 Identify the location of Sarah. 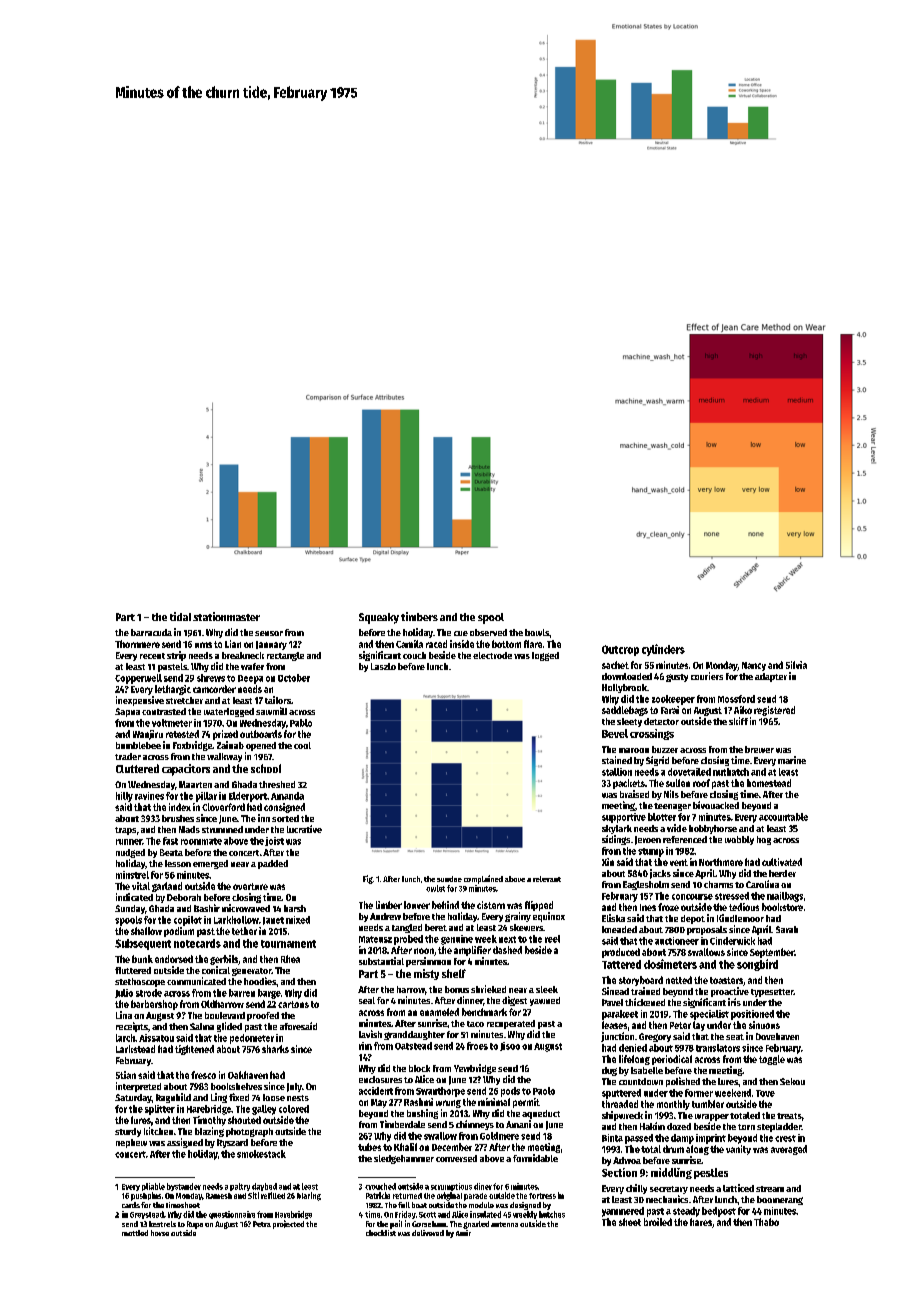
(787, 929).
